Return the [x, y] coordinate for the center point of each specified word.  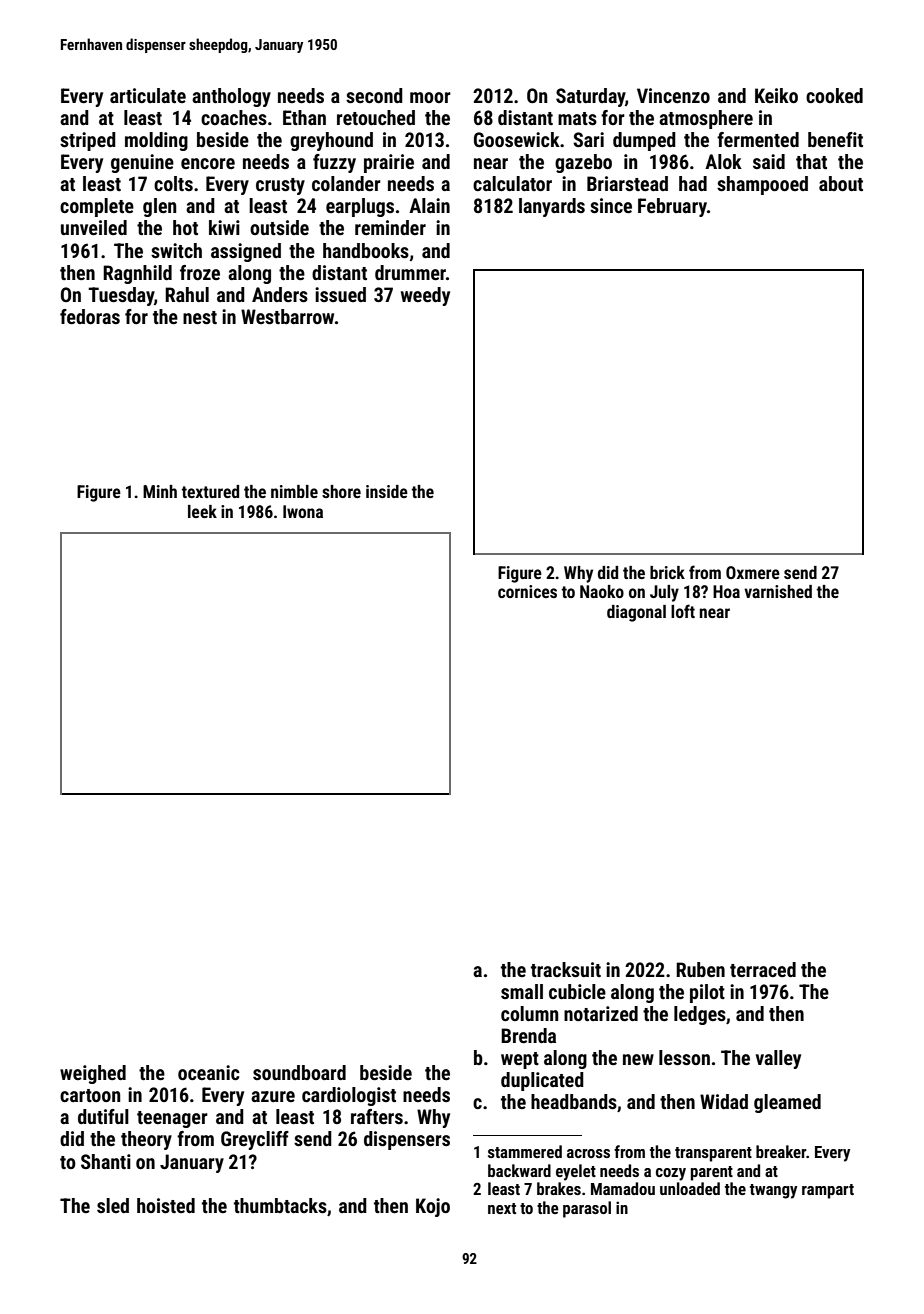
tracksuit [566, 969]
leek [202, 511]
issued [340, 294]
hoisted [166, 1205]
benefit [835, 139]
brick [667, 572]
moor [430, 97]
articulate [148, 95]
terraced [763, 969]
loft [683, 611]
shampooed [762, 185]
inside [387, 491]
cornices [527, 591]
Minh [160, 491]
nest [200, 317]
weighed [93, 1074]
